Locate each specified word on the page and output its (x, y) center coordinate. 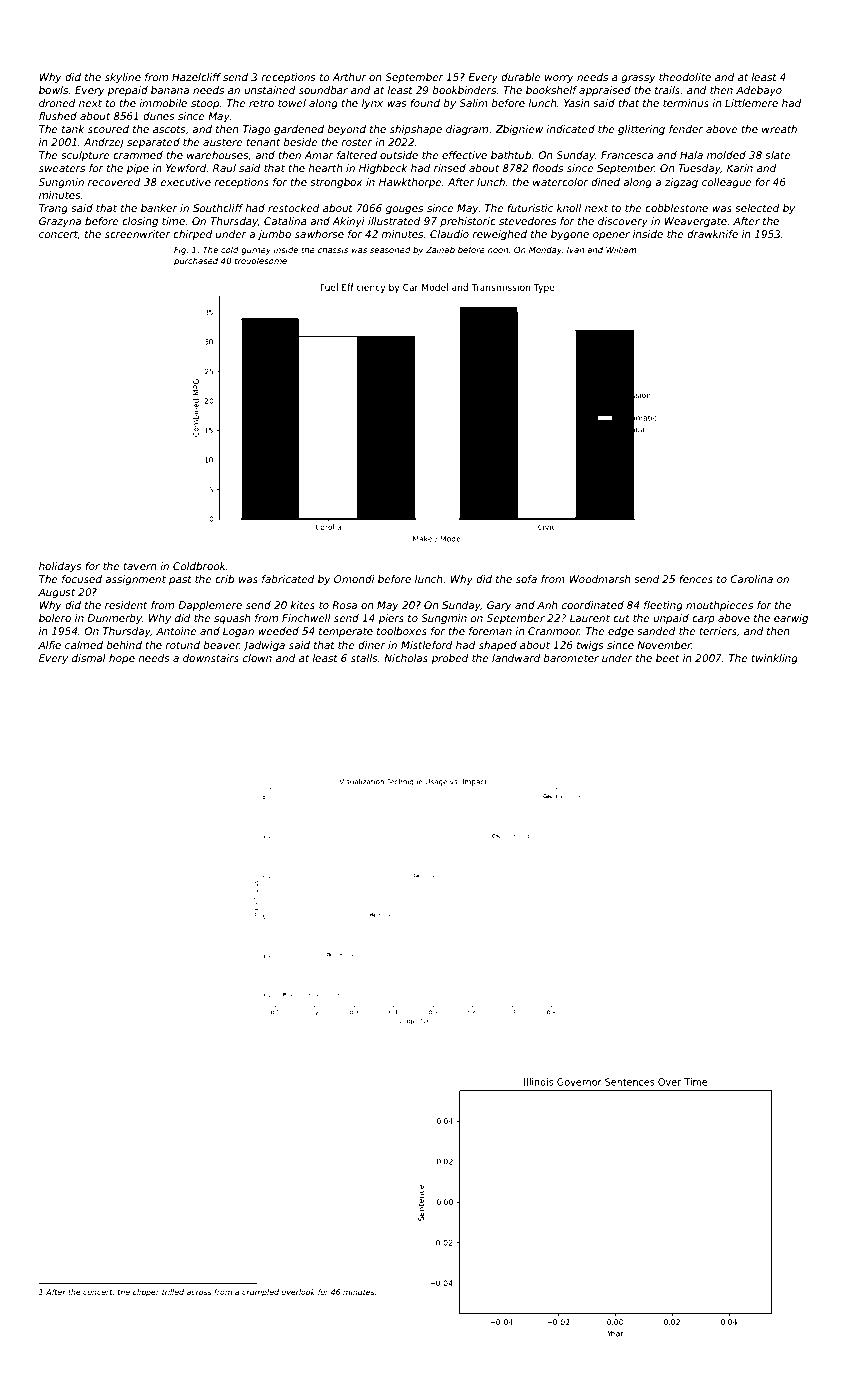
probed (450, 659)
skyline (123, 78)
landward (516, 658)
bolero (55, 618)
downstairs (211, 658)
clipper (146, 1293)
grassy (638, 79)
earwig (791, 619)
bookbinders (464, 90)
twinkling (774, 659)
